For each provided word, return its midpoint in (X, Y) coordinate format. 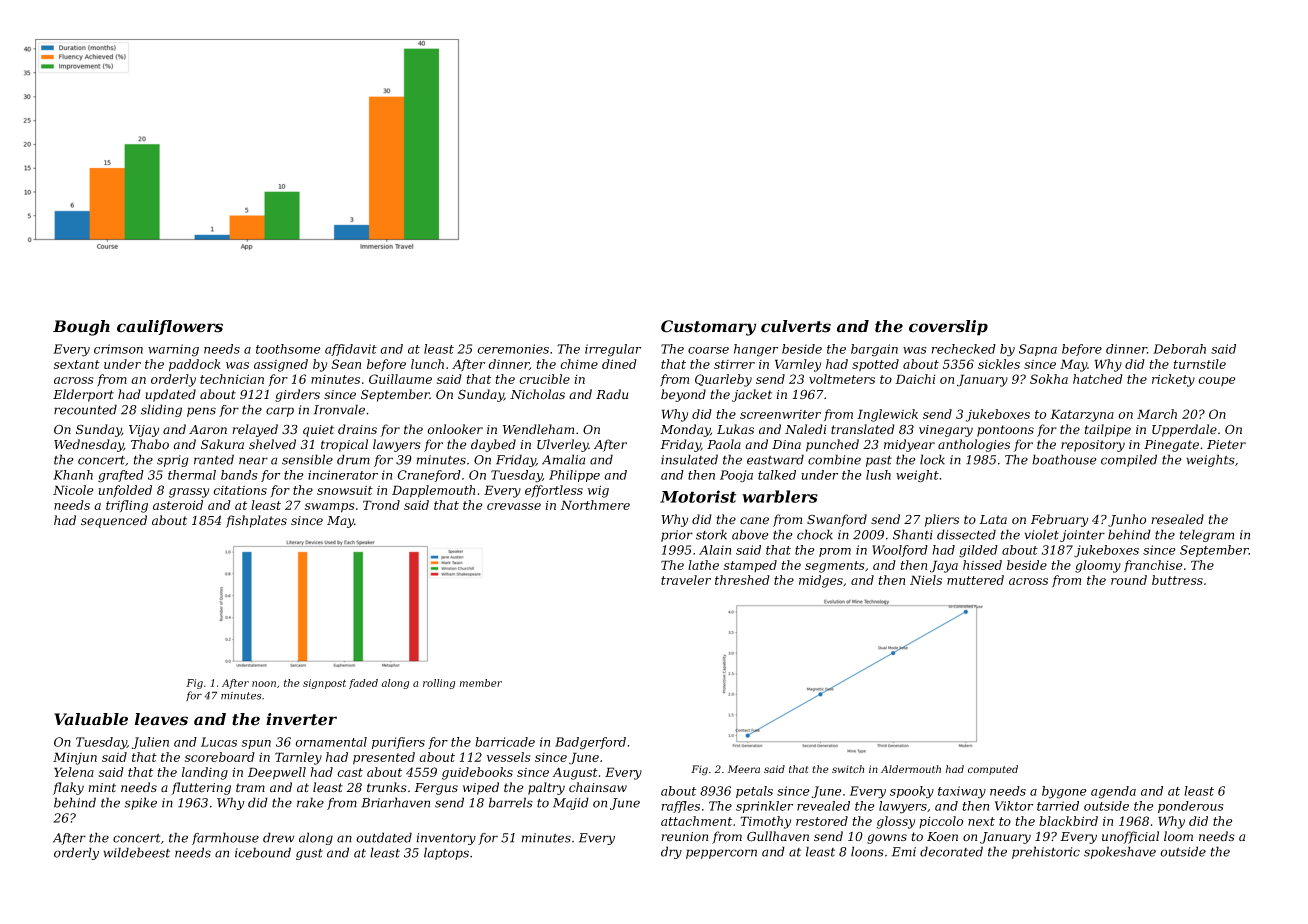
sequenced (114, 521)
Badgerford (590, 743)
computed (993, 770)
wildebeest (136, 852)
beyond (683, 395)
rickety (1173, 380)
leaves (161, 719)
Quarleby (723, 380)
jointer (1082, 536)
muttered (975, 580)
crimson (118, 349)
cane (754, 521)
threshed (742, 580)
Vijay (144, 431)
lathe (703, 565)
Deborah (1179, 349)
